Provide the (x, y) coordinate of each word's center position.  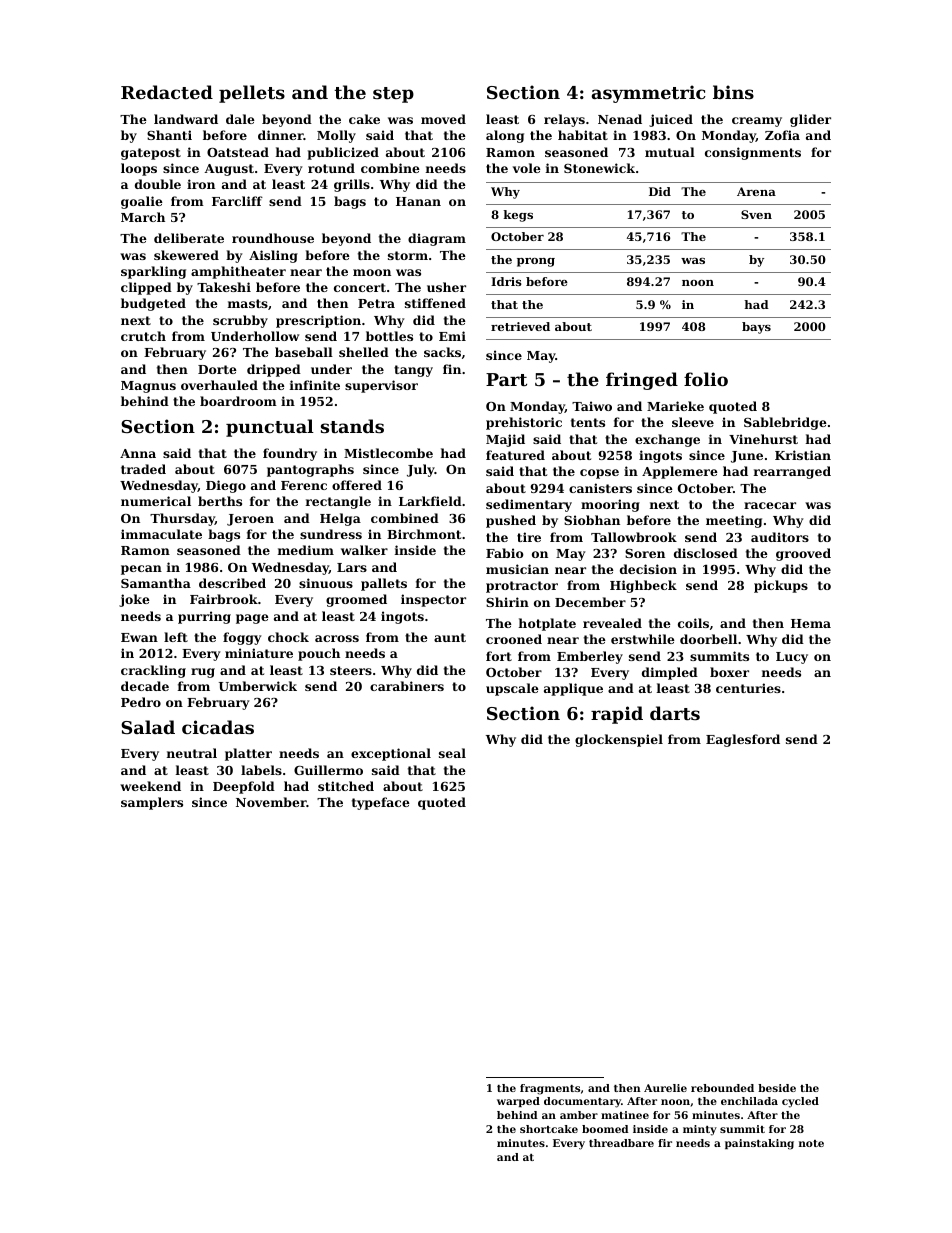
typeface (381, 803)
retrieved (520, 326)
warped (518, 1102)
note (811, 1143)
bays (756, 328)
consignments (753, 153)
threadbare (621, 1143)
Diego (226, 486)
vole (527, 168)
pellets (252, 94)
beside (777, 1088)
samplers (152, 803)
